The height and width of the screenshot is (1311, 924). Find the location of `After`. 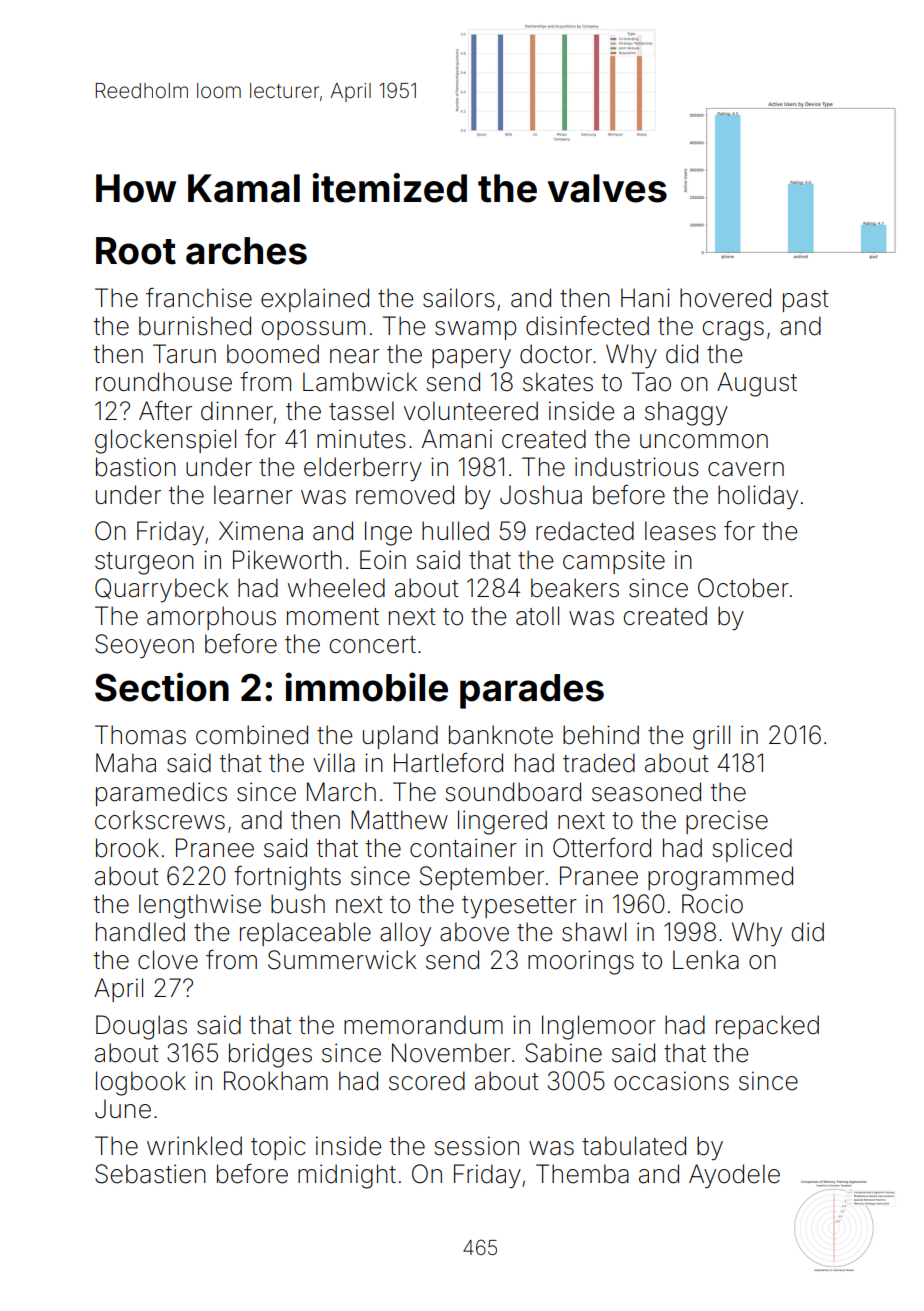

After is located at coordinates (165, 411).
